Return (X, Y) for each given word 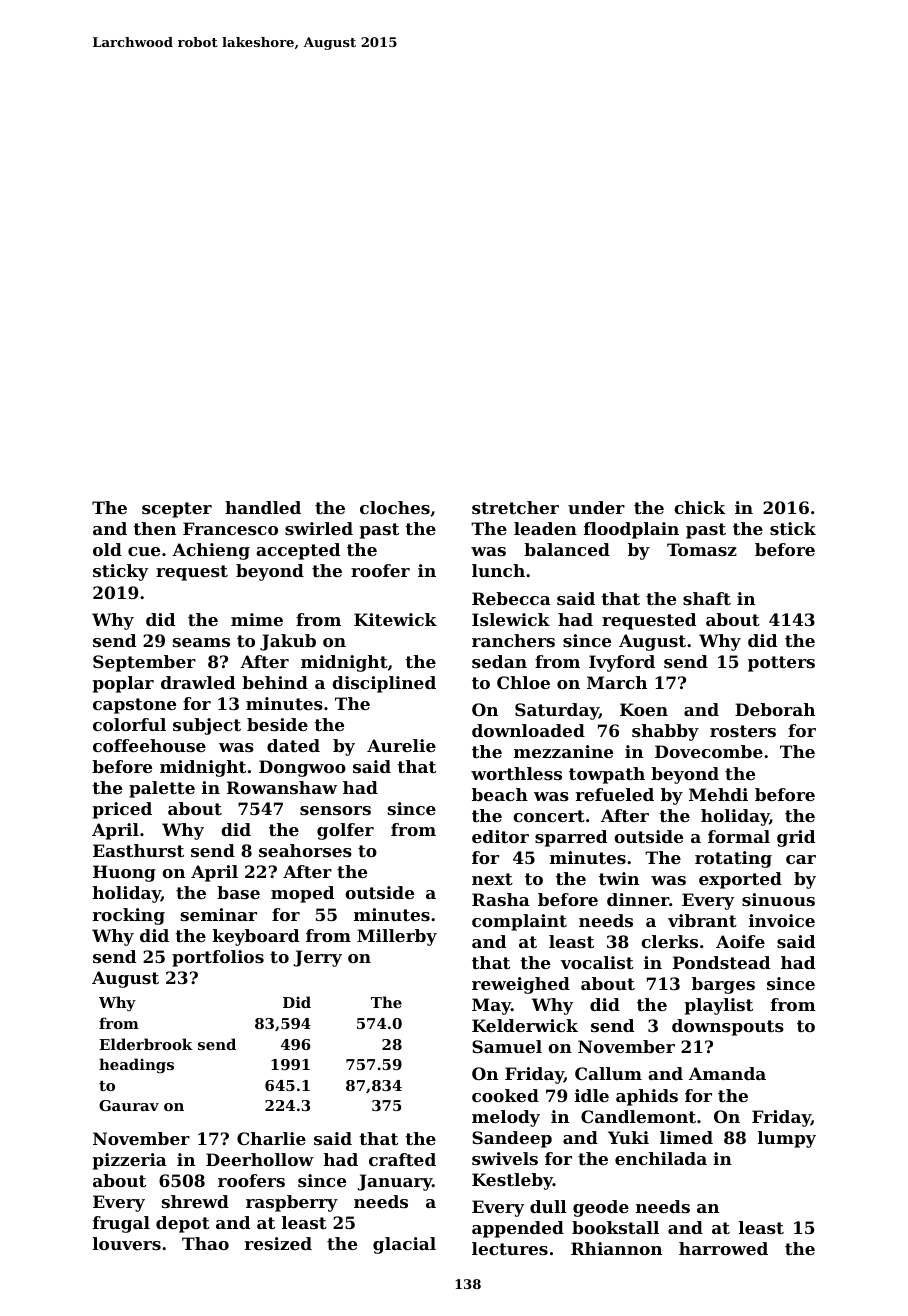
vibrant (702, 920)
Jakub (288, 642)
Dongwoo (302, 768)
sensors (335, 810)
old (107, 549)
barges (723, 985)
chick (700, 507)
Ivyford (622, 663)
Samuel (507, 1046)
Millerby (397, 937)
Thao (205, 1243)
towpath (607, 775)
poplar (123, 684)
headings (136, 1066)
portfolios (218, 958)
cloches (395, 507)
